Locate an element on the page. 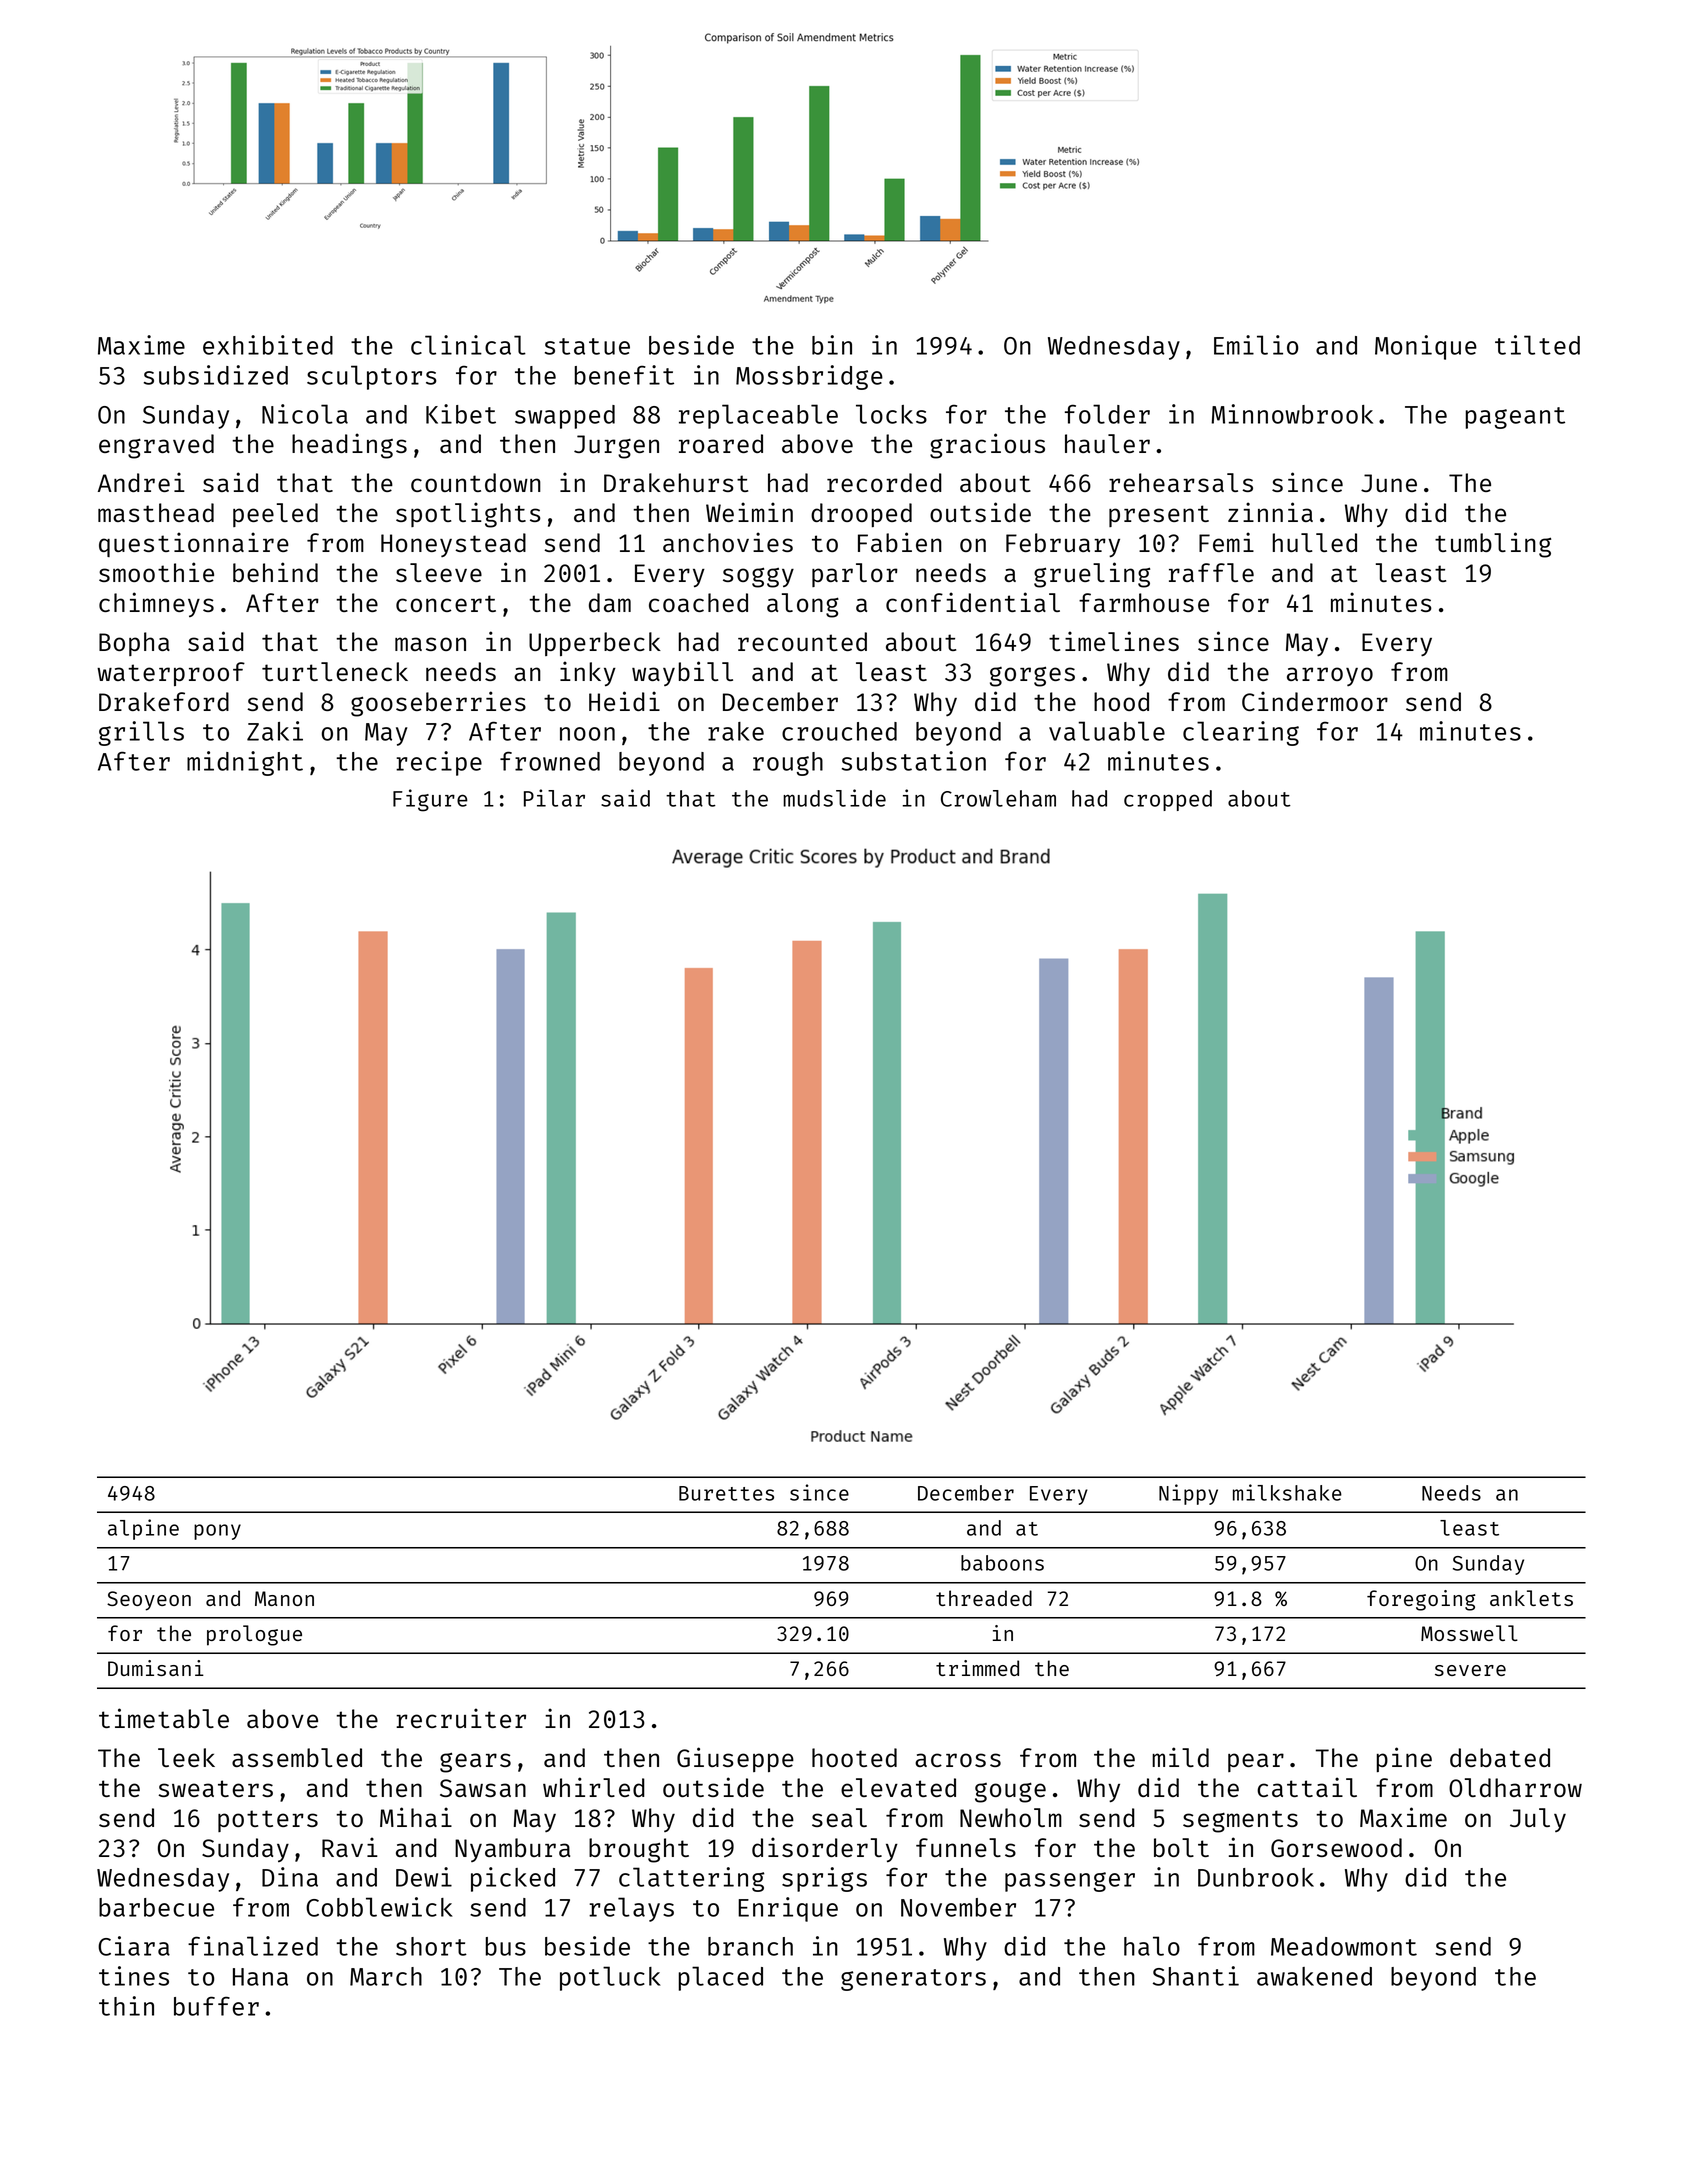 Image resolution: width=1683 pixels, height=2178 pixels. Pilar is located at coordinates (554, 798).
